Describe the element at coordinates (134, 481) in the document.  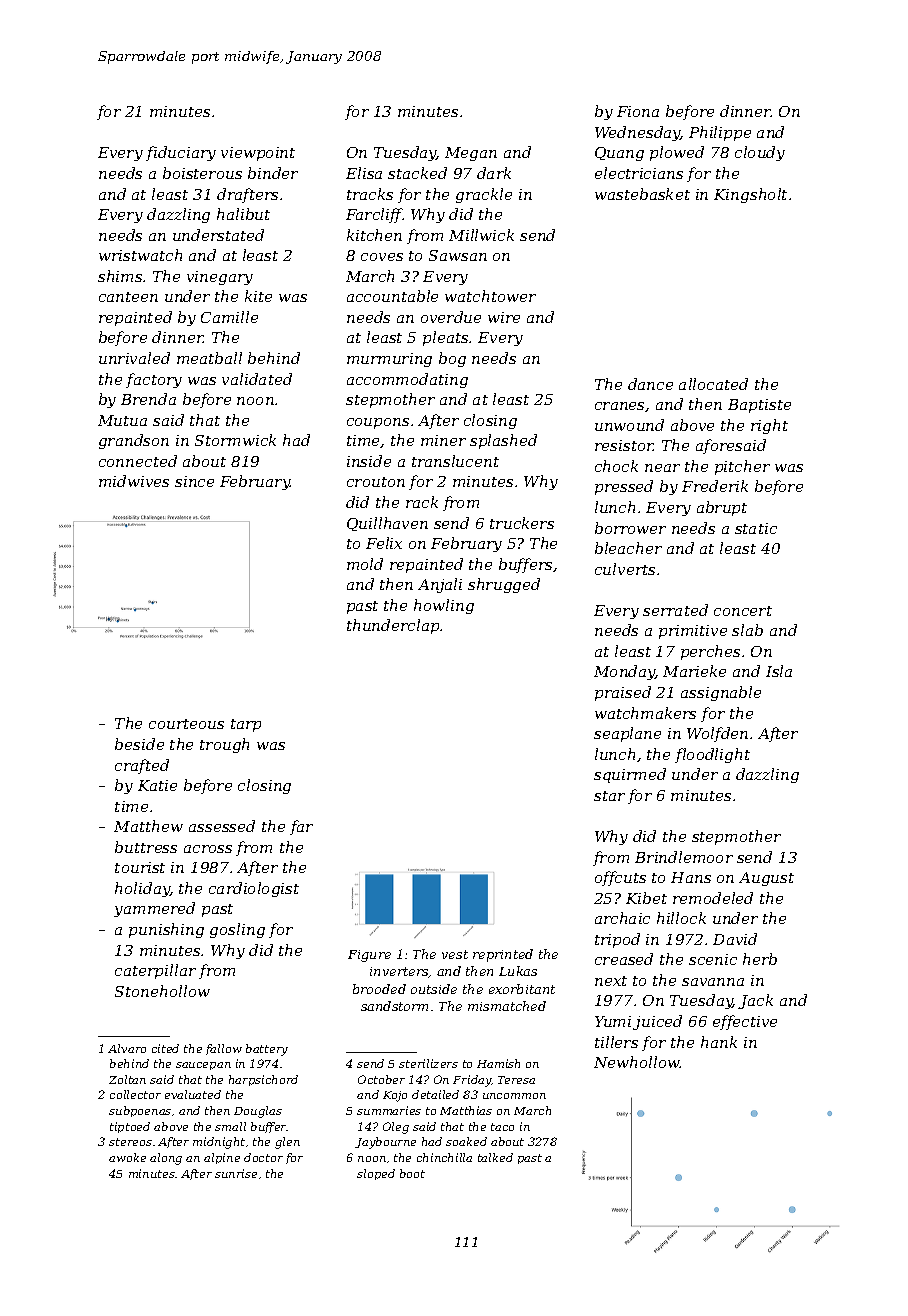
I see `midwives` at that location.
